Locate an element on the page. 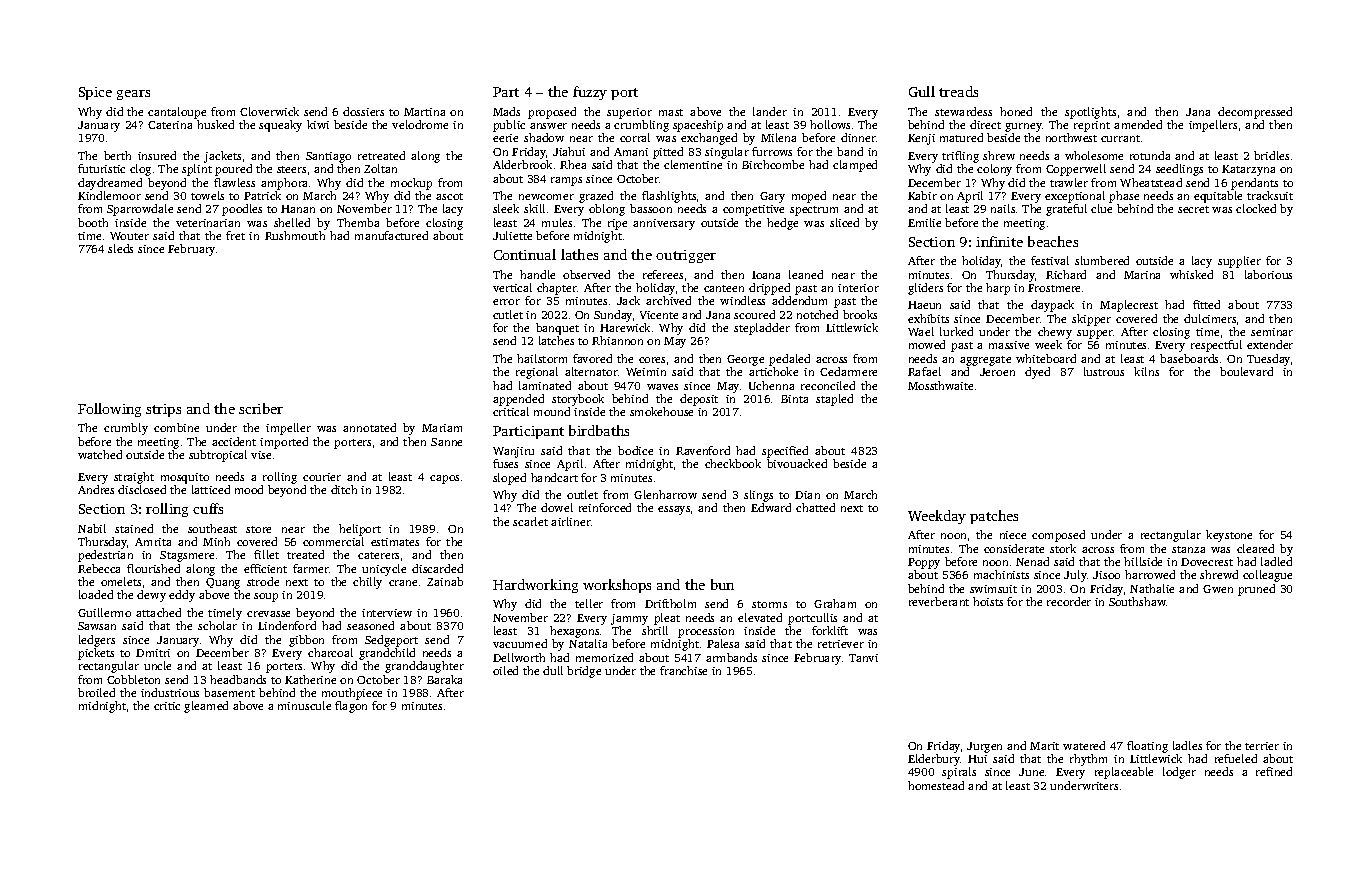  Santiago is located at coordinates (328, 157).
